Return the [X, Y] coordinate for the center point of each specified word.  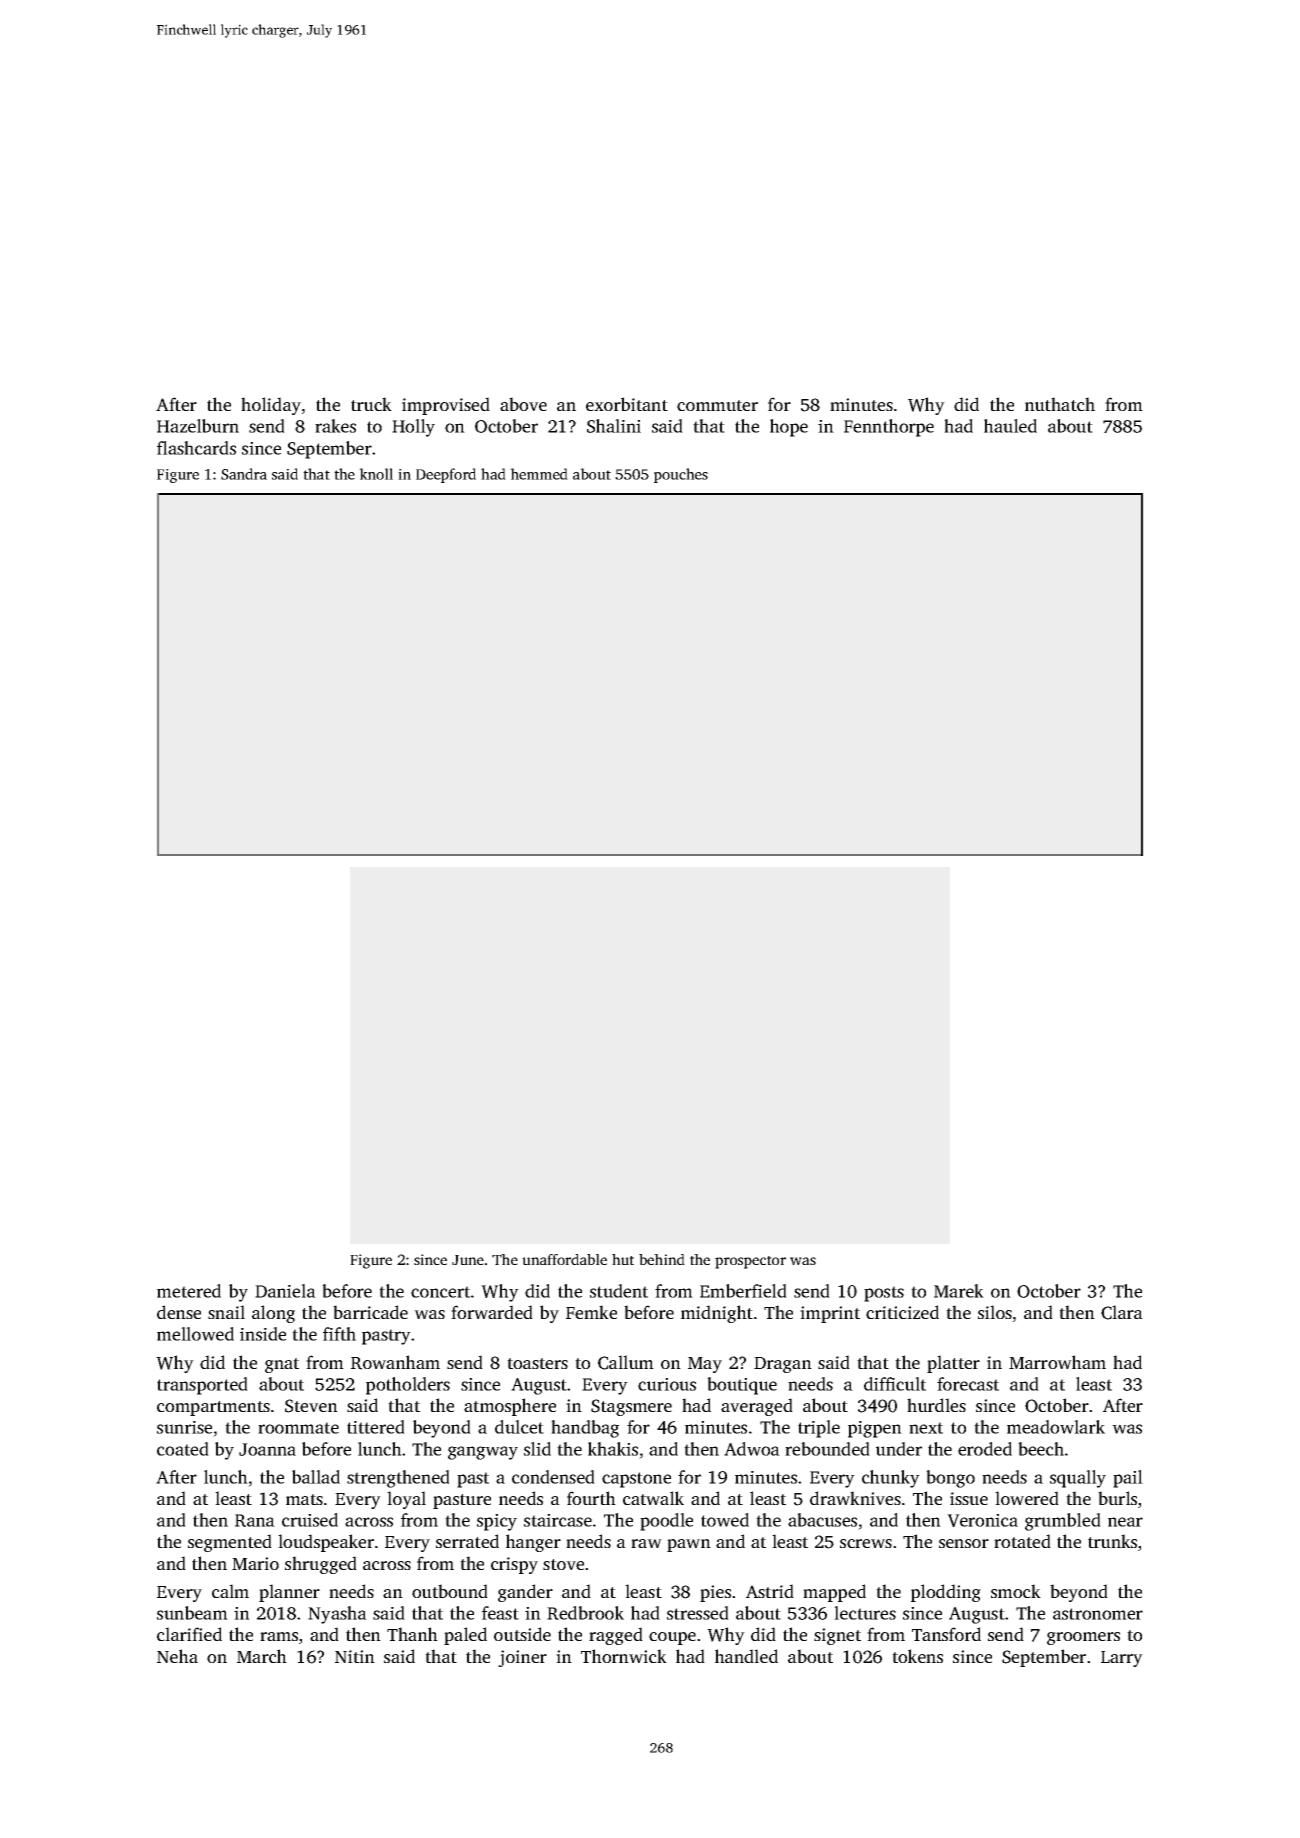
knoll [376, 474]
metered [189, 1291]
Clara [1122, 1312]
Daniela [285, 1291]
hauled [1010, 426]
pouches [681, 475]
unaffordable [564, 1259]
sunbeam [192, 1613]
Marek [959, 1291]
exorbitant [627, 404]
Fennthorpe [889, 428]
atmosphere [510, 1407]
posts [884, 1294]
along [273, 1314]
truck [371, 404]
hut [623, 1259]
